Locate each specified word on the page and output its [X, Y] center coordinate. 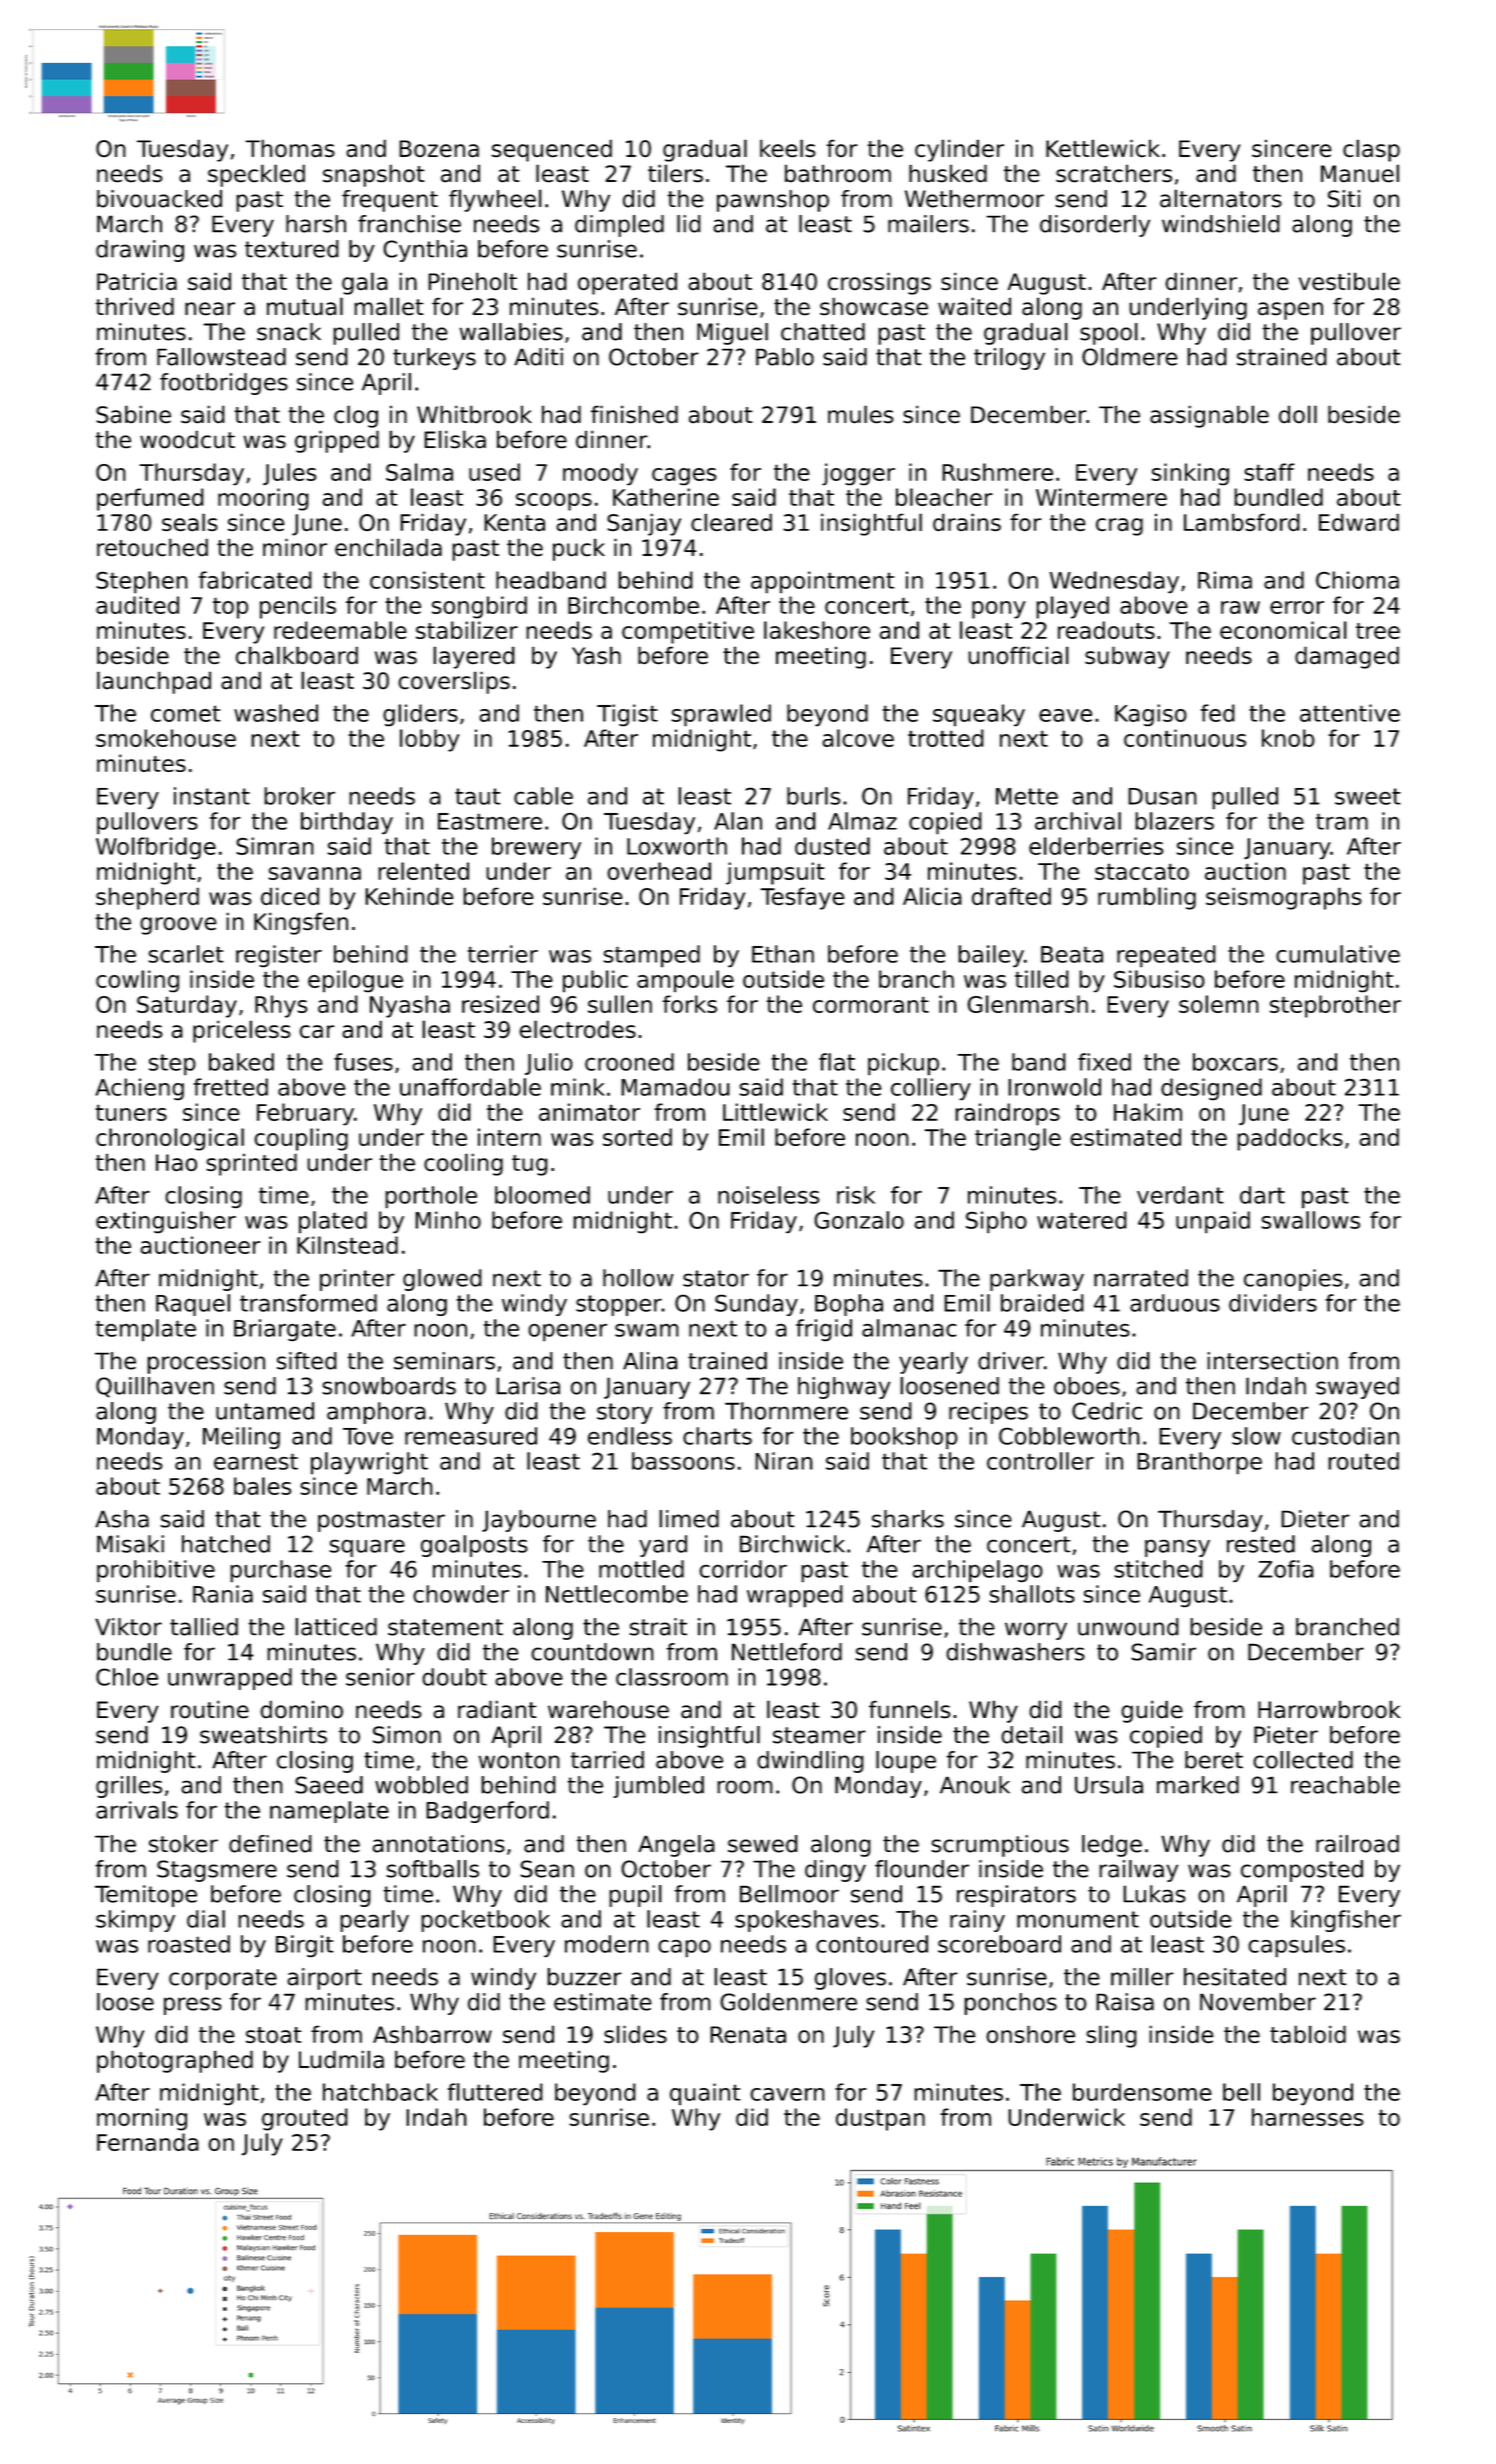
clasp [1371, 150]
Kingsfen [301, 923]
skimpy [135, 1921]
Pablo [785, 357]
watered [1082, 1220]
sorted [637, 1137]
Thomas [290, 148]
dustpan [880, 2119]
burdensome [1142, 2092]
